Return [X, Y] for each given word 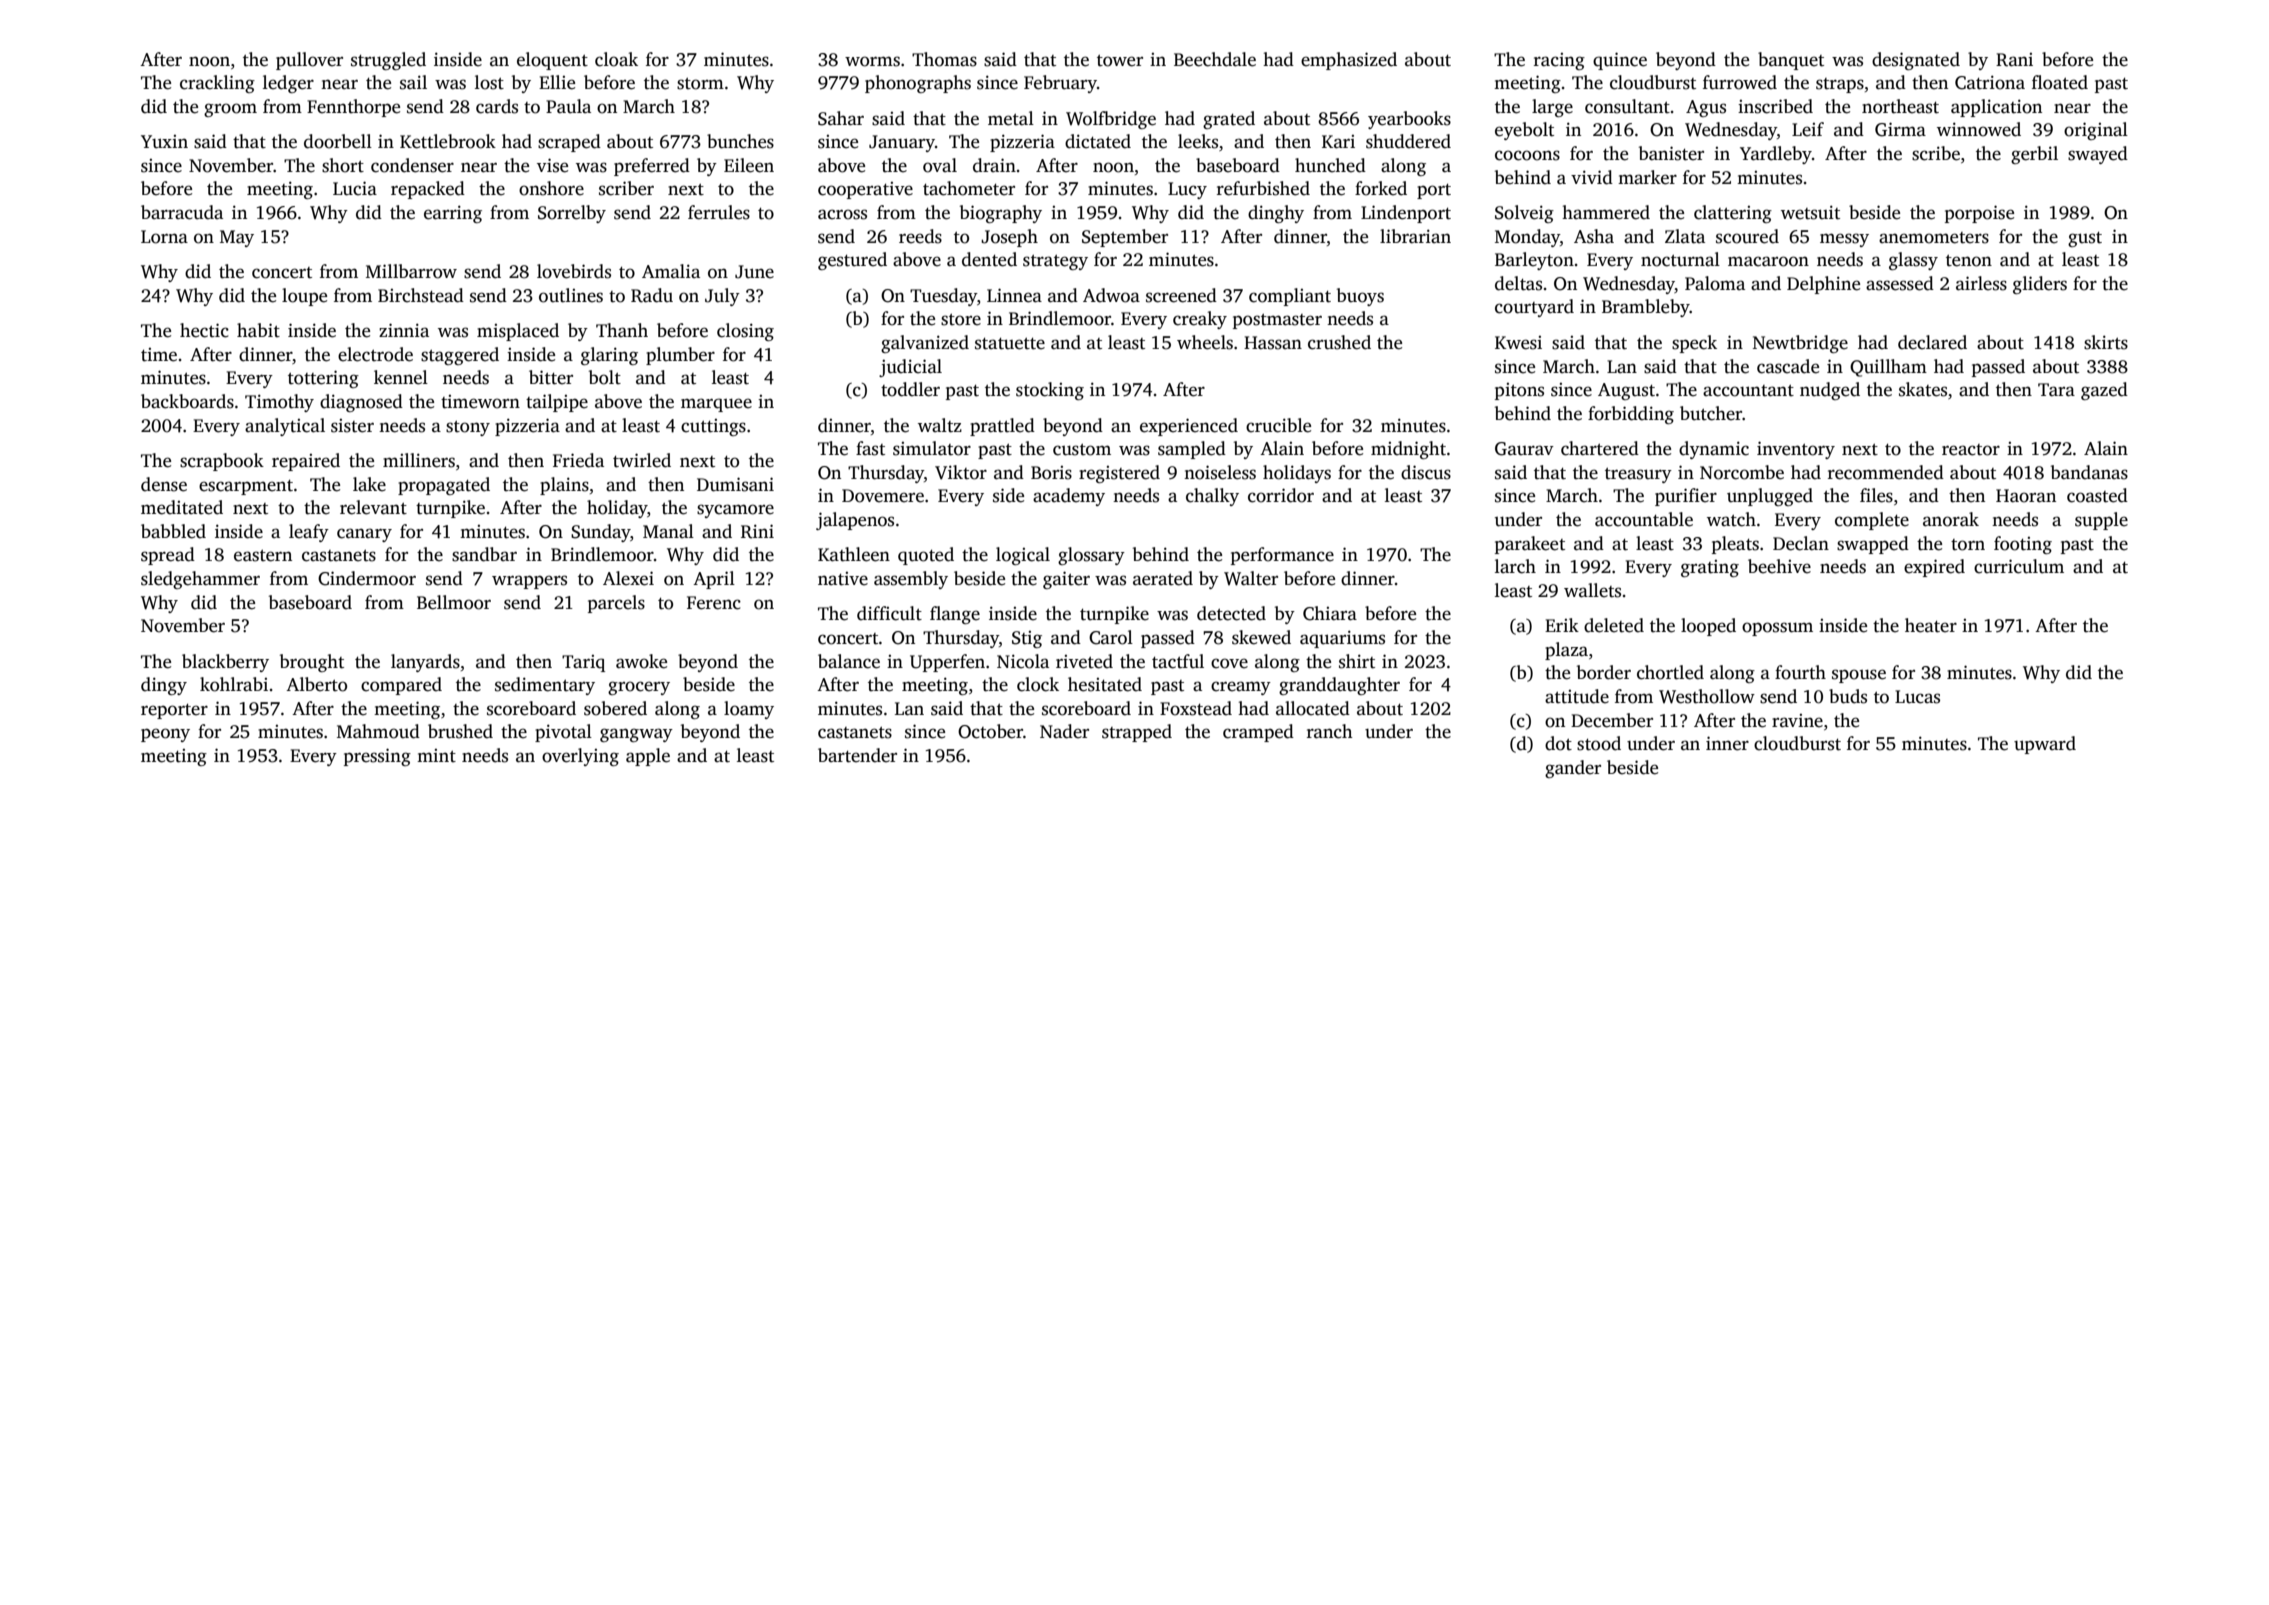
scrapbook [222, 462]
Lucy [1187, 190]
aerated [1163, 578]
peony [165, 735]
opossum [1777, 629]
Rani [2014, 60]
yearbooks [1409, 120]
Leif [1808, 129]
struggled [388, 61]
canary [364, 535]
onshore [551, 188]
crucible [1278, 425]
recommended [1886, 472]
